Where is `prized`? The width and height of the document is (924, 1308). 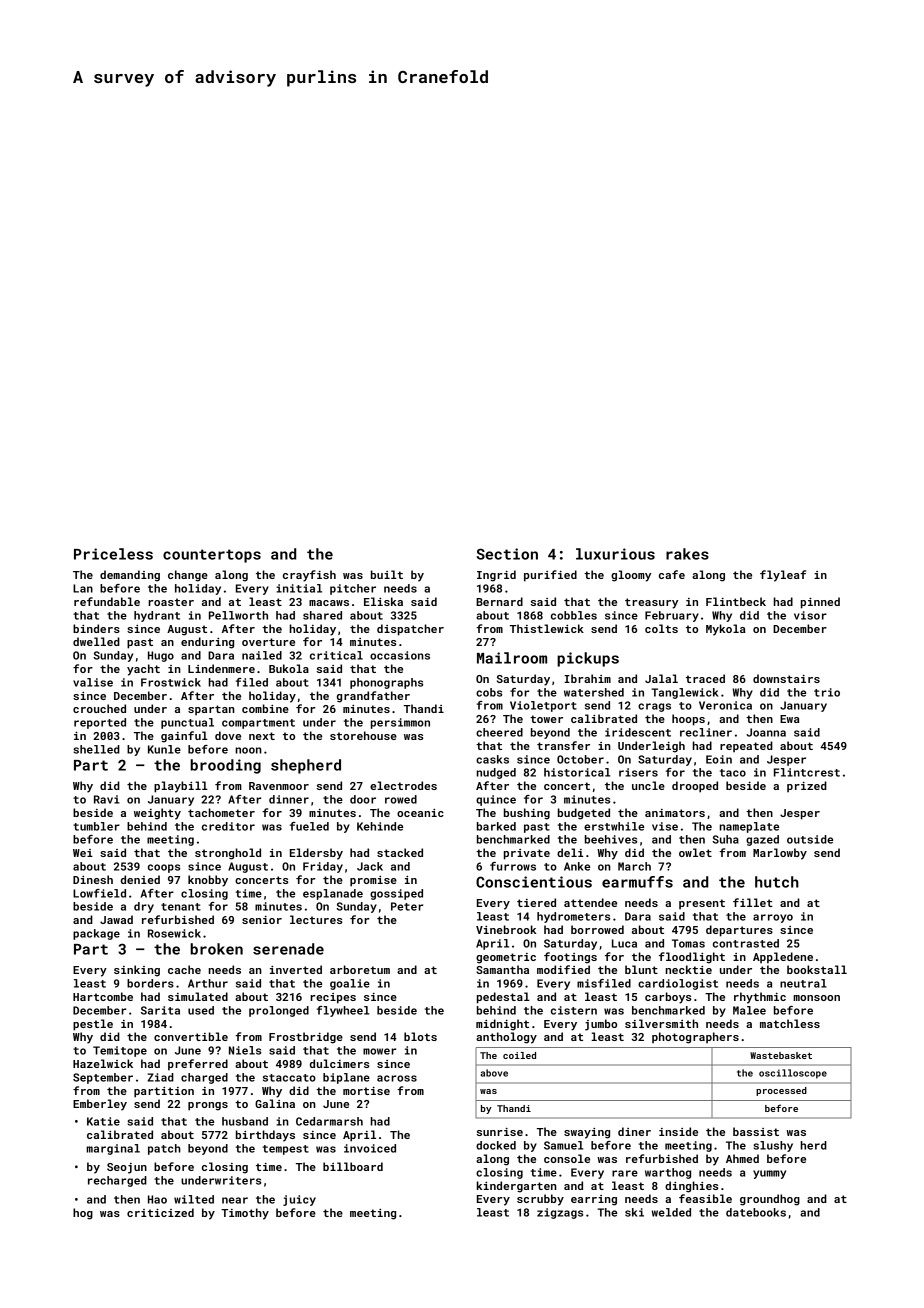 prized is located at coordinates (807, 787).
